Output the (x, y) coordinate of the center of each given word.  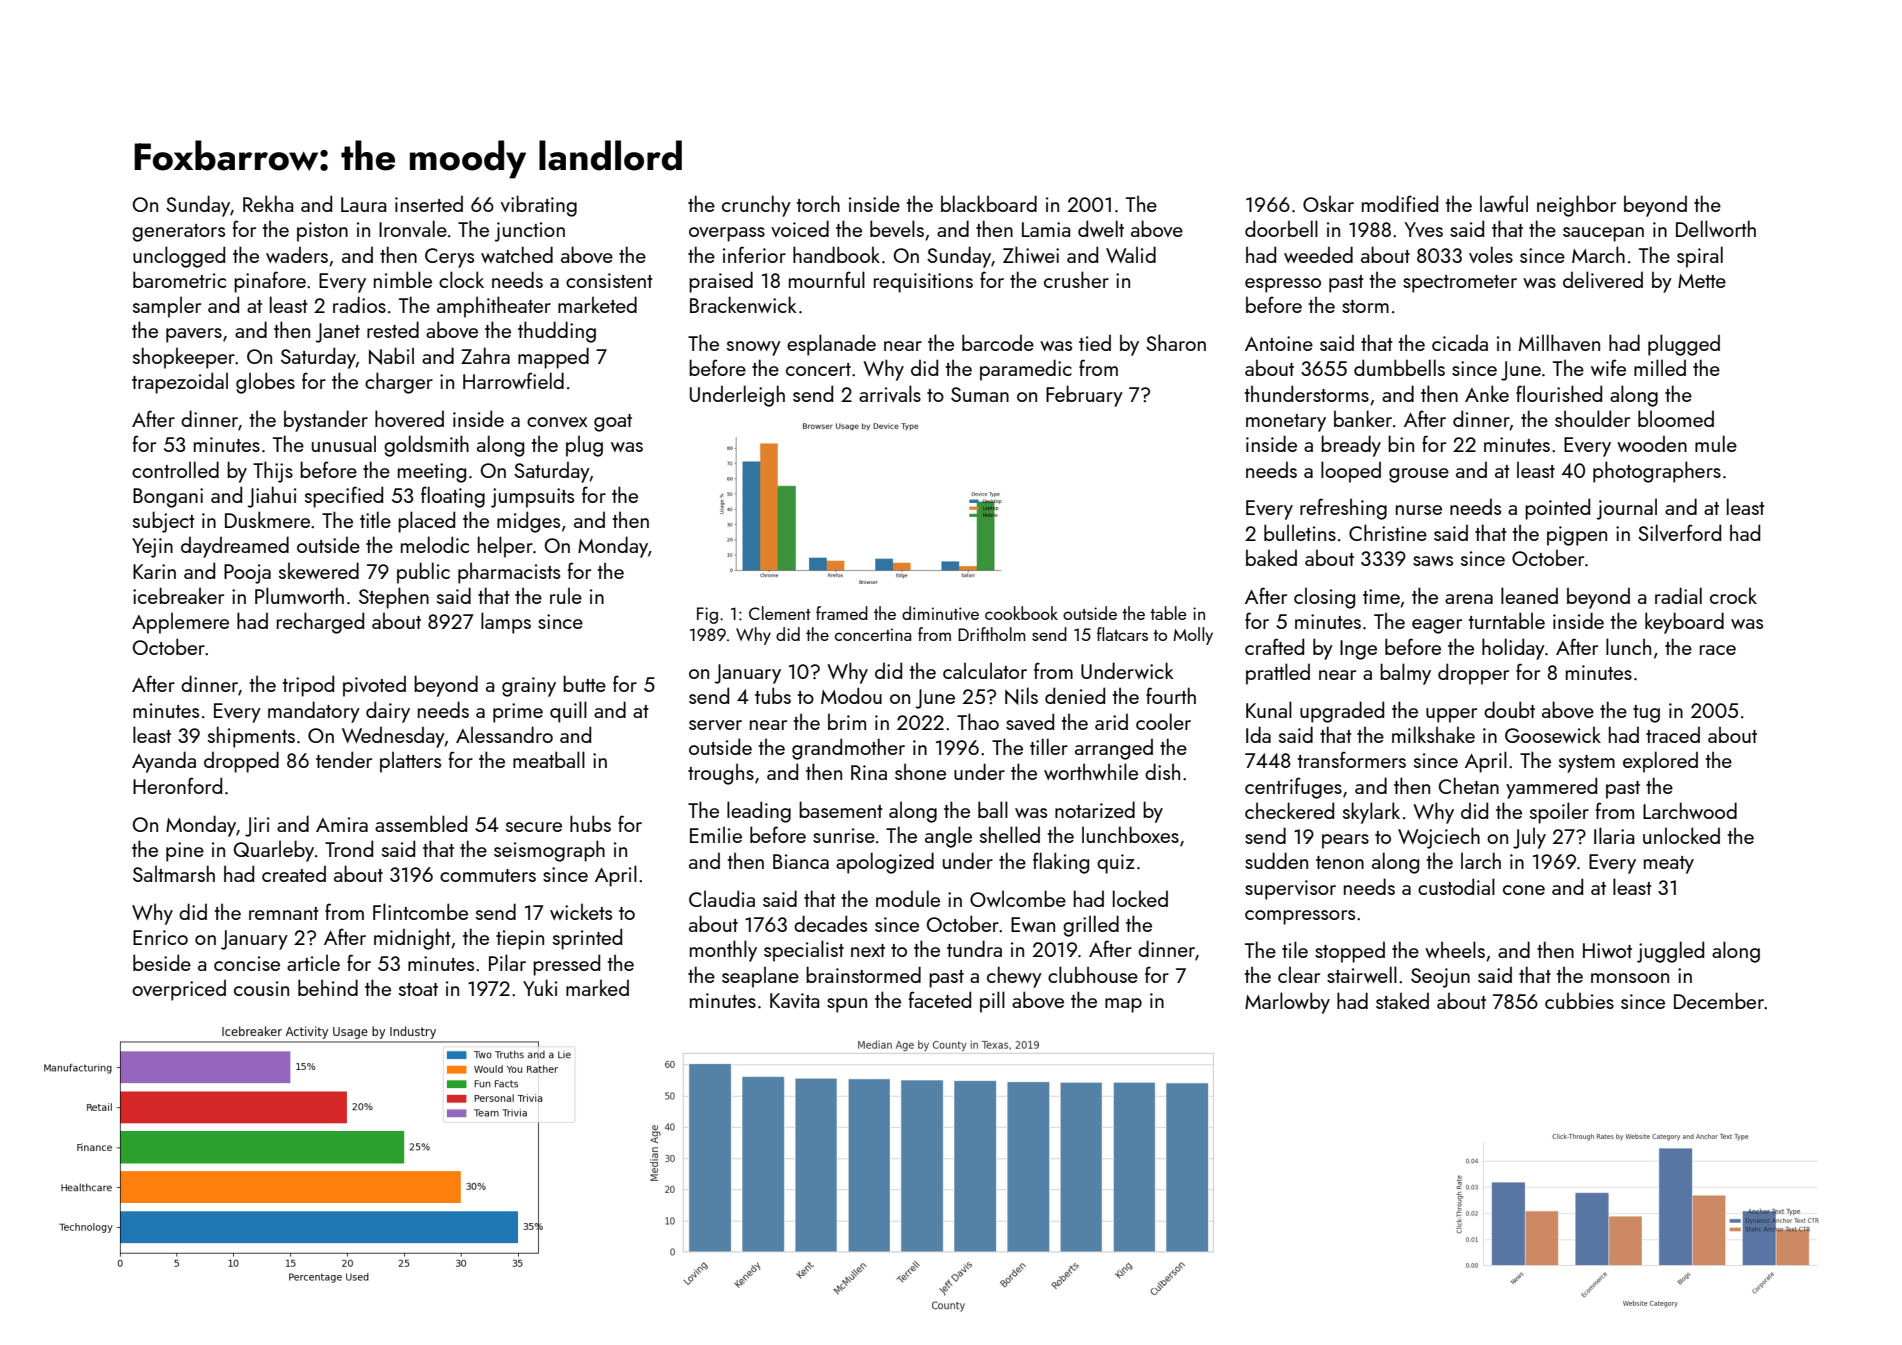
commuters (488, 875)
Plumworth (299, 595)
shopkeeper (184, 358)
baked (1271, 557)
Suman (980, 394)
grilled (1091, 926)
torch (818, 203)
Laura (363, 204)
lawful (1504, 203)
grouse (1419, 475)
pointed (1557, 509)
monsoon (1630, 978)
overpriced (179, 990)
